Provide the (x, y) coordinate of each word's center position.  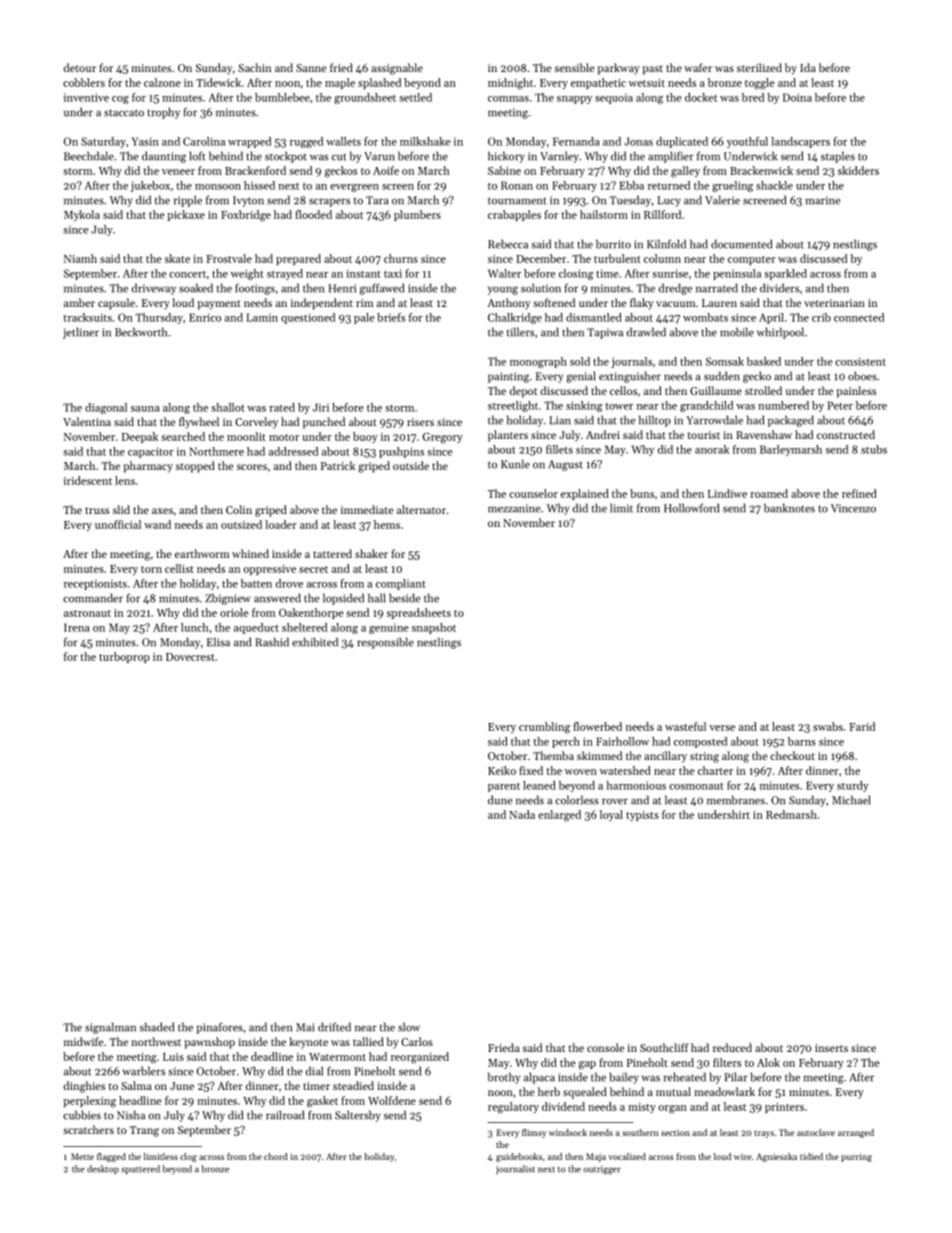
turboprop (124, 657)
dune (500, 800)
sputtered (140, 1169)
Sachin (254, 67)
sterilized (759, 67)
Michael (851, 800)
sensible (575, 67)
